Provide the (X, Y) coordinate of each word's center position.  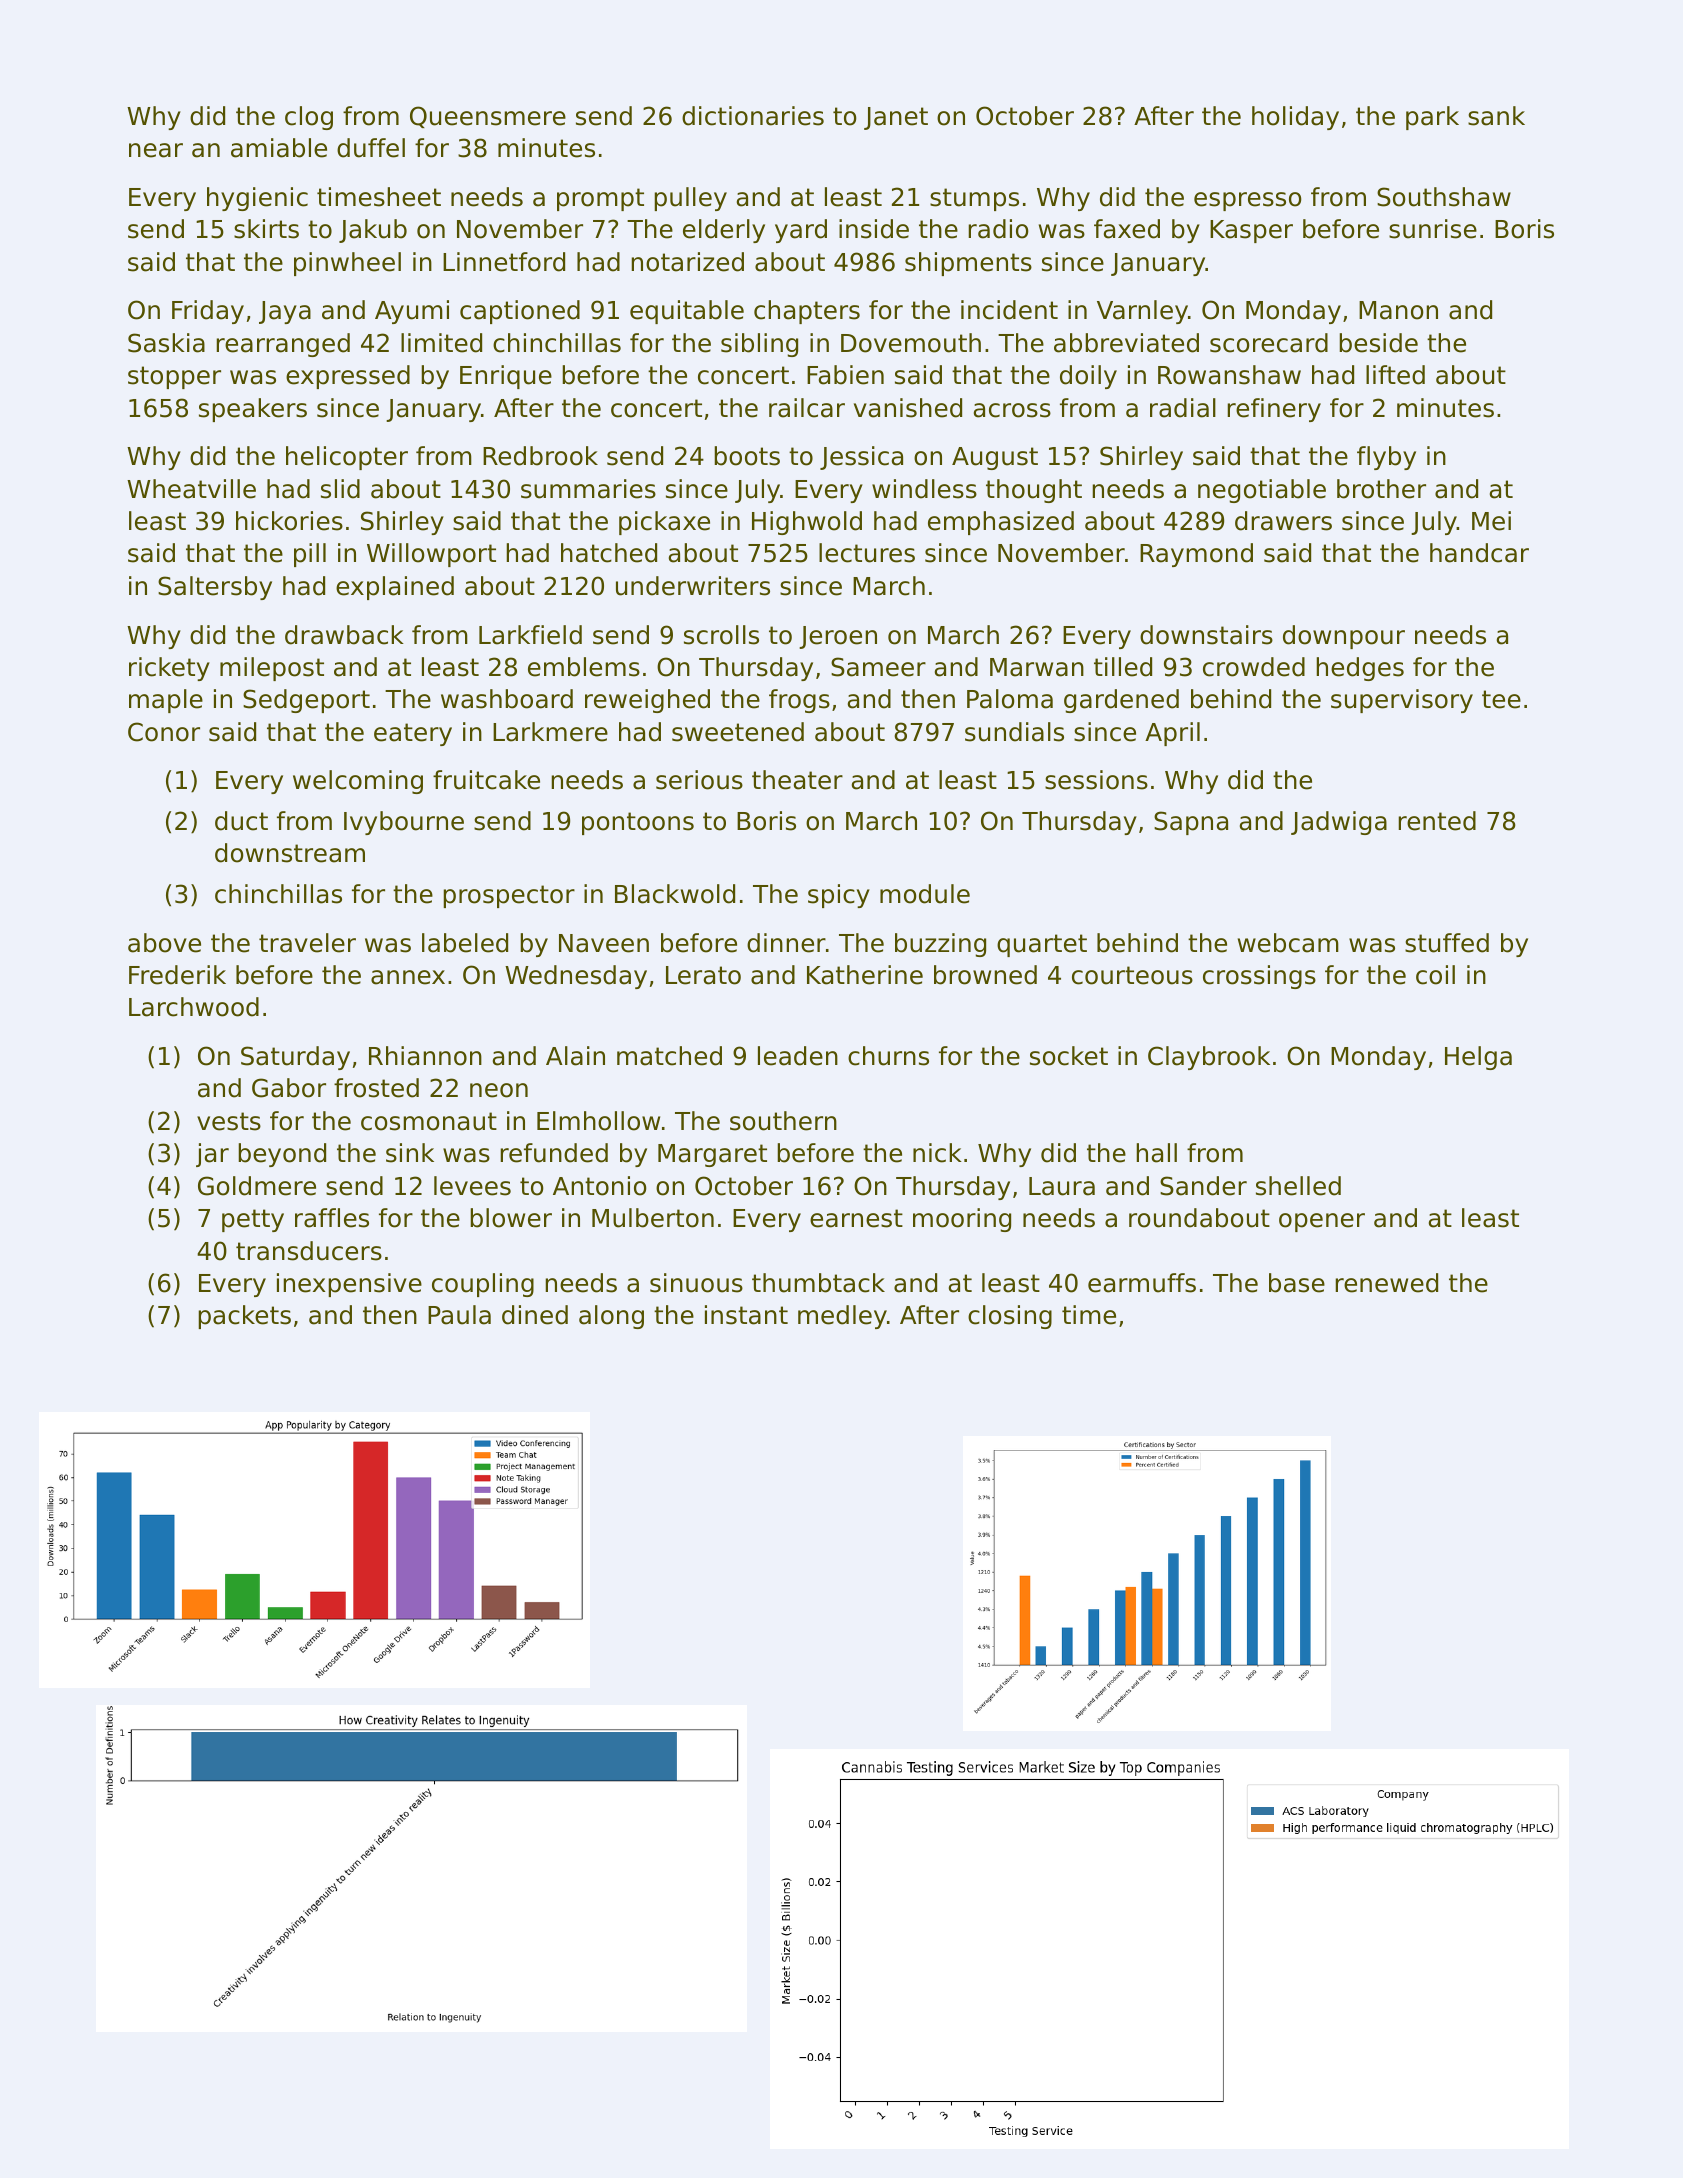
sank (1496, 116)
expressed (348, 377)
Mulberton (653, 1218)
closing (1010, 1317)
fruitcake (486, 780)
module (925, 894)
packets (244, 1317)
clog (309, 118)
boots (747, 456)
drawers (1283, 521)
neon (499, 1090)
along (611, 1317)
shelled (1298, 1186)
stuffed (1447, 943)
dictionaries (753, 116)
